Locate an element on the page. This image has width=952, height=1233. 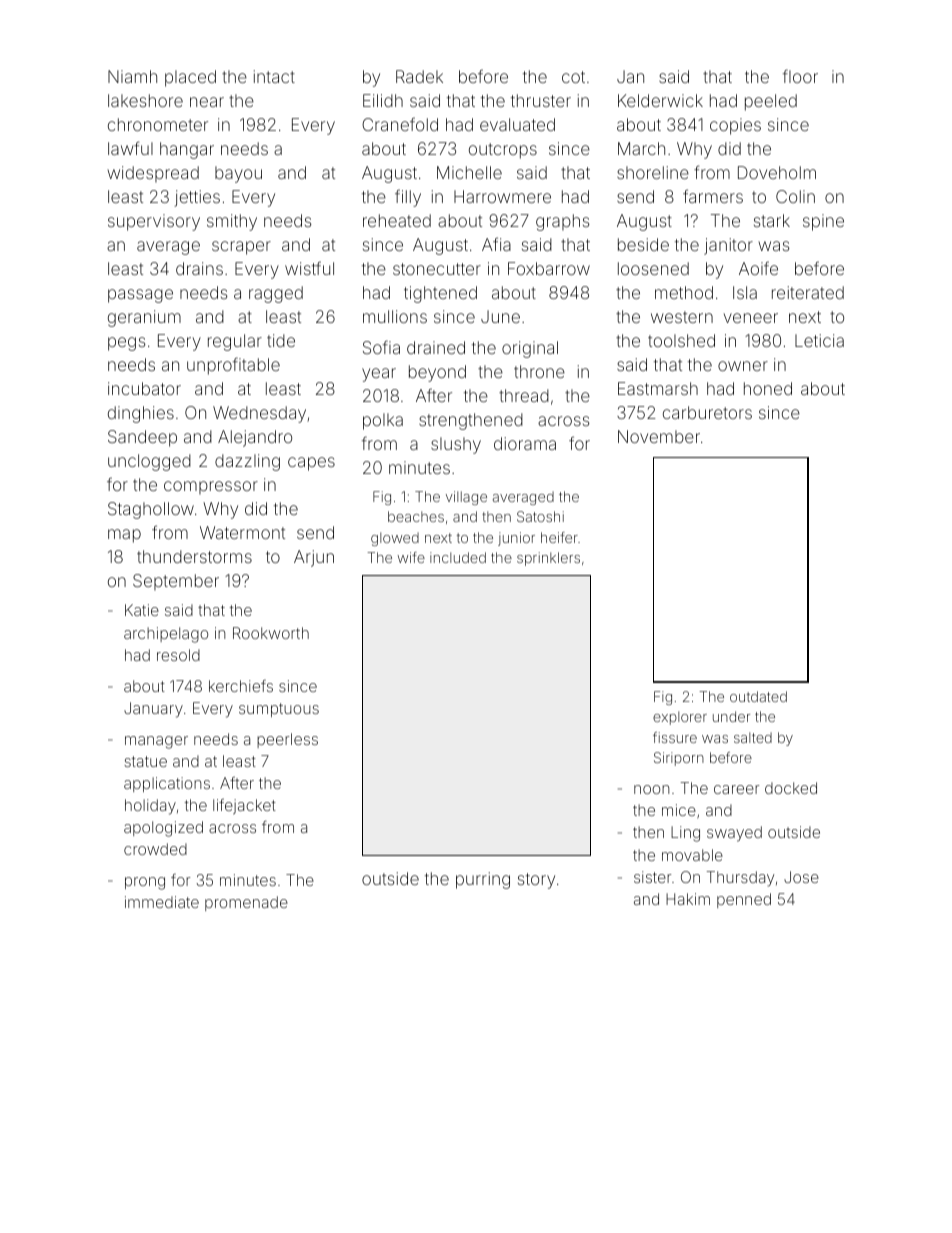
owner is located at coordinates (743, 366).
